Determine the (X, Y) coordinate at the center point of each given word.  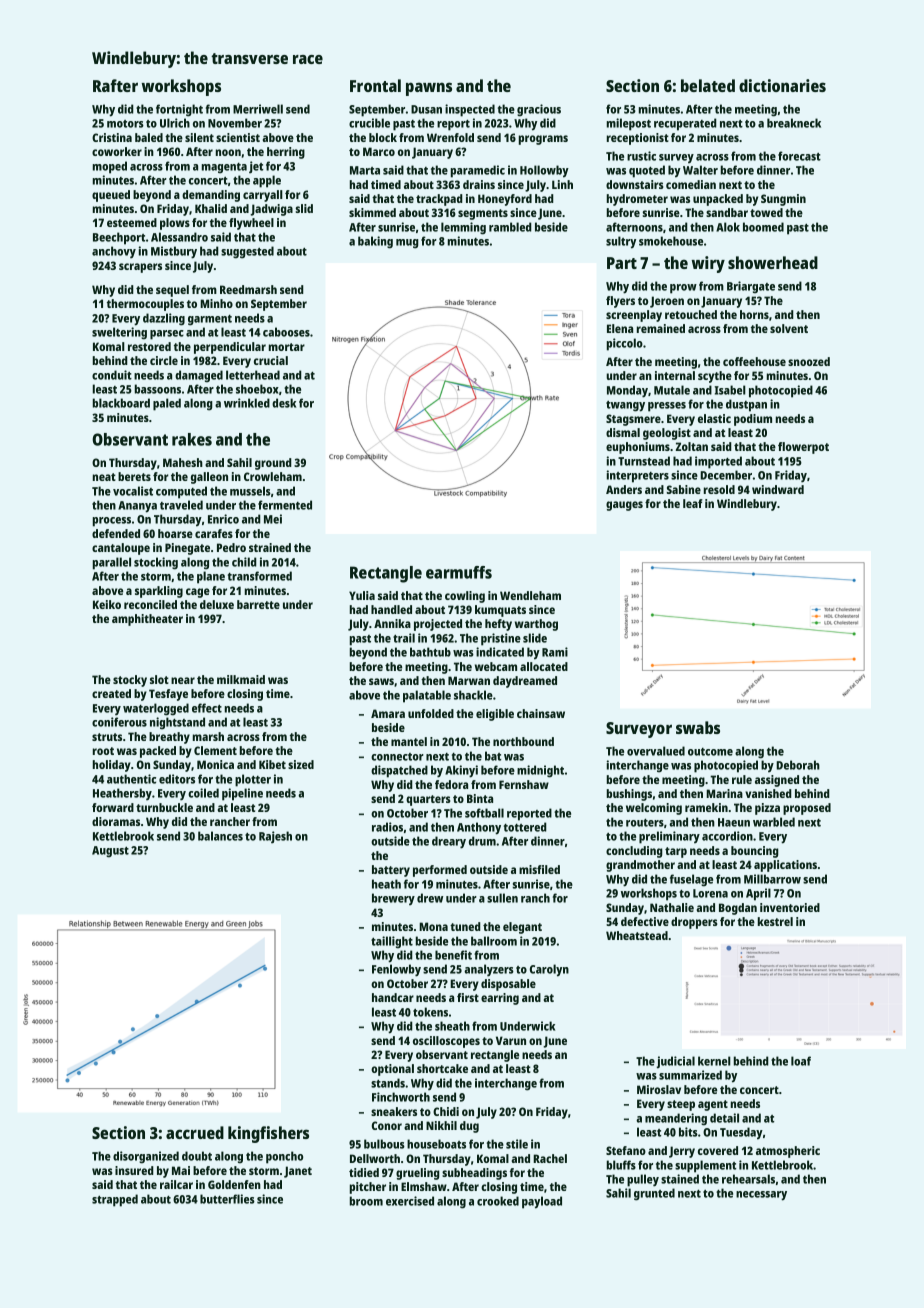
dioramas (116, 821)
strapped (115, 1200)
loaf (801, 1061)
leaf (693, 503)
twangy (625, 406)
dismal (623, 432)
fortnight (179, 110)
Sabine (684, 489)
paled (167, 404)
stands (388, 1083)
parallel (112, 563)
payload (542, 1202)
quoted (647, 171)
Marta (365, 170)
